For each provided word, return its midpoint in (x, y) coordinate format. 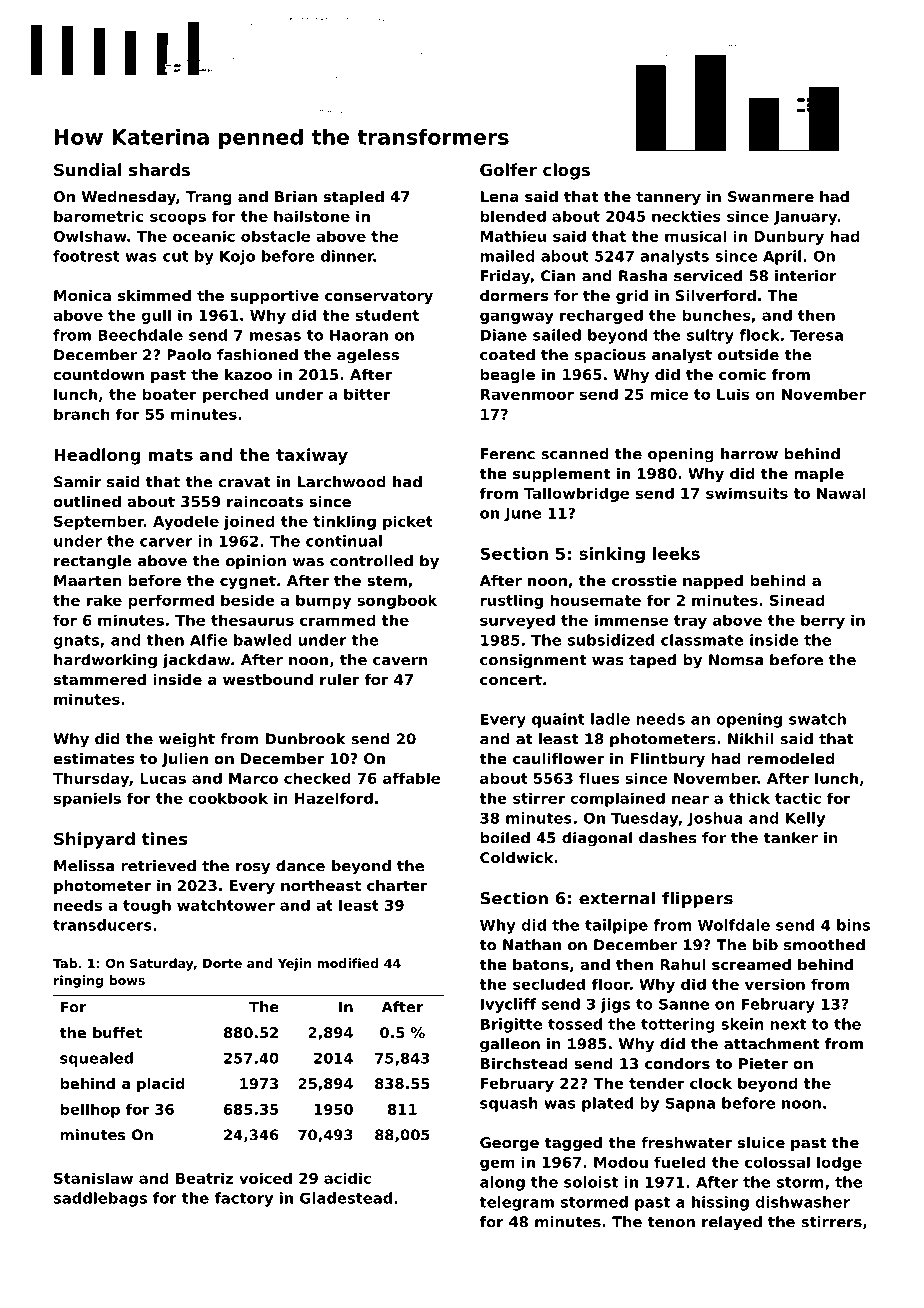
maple (819, 475)
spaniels (87, 799)
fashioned (257, 355)
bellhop (90, 1110)
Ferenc (508, 454)
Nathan (532, 945)
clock (711, 1083)
